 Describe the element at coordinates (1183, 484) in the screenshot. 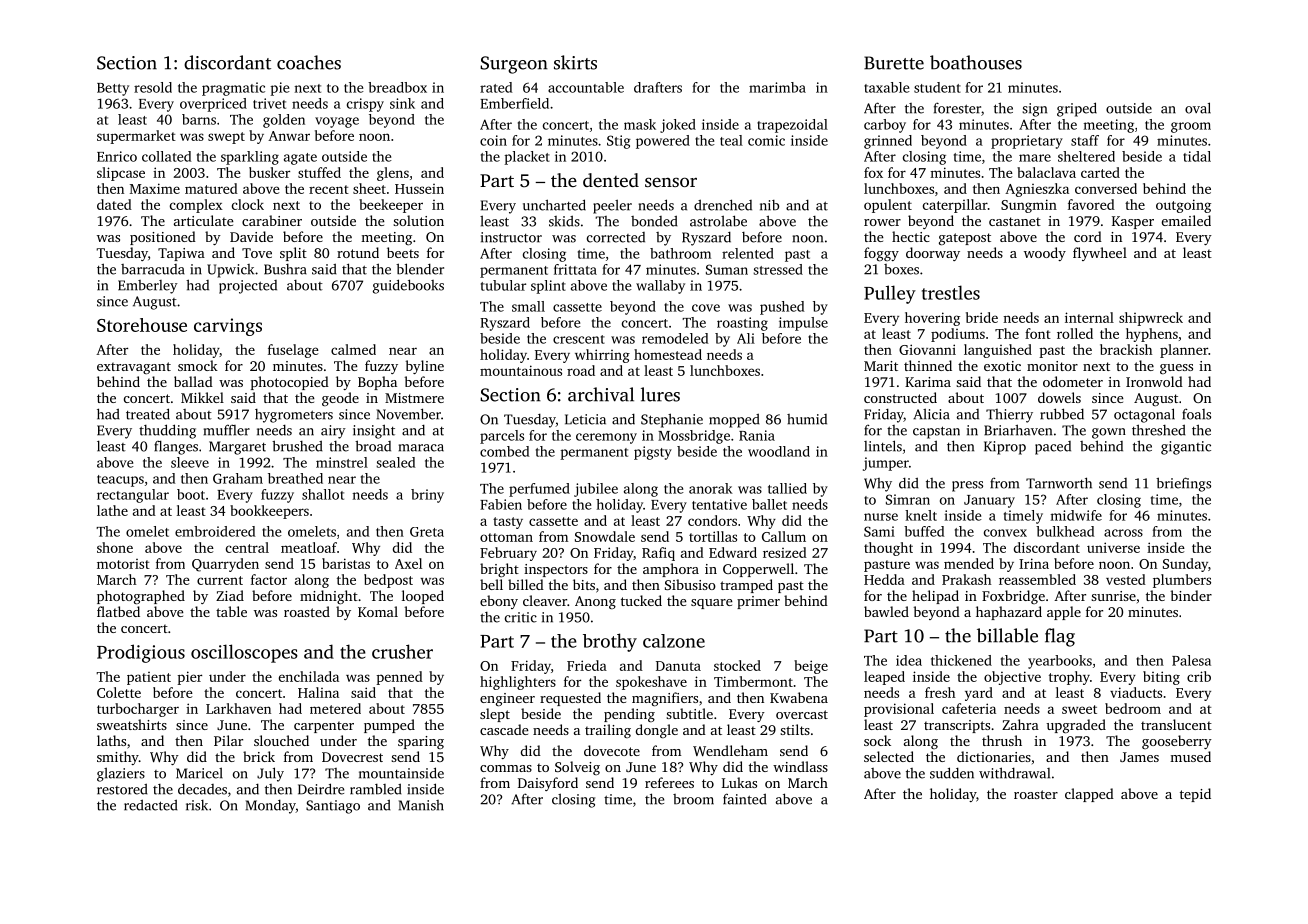

I see `briefings` at that location.
